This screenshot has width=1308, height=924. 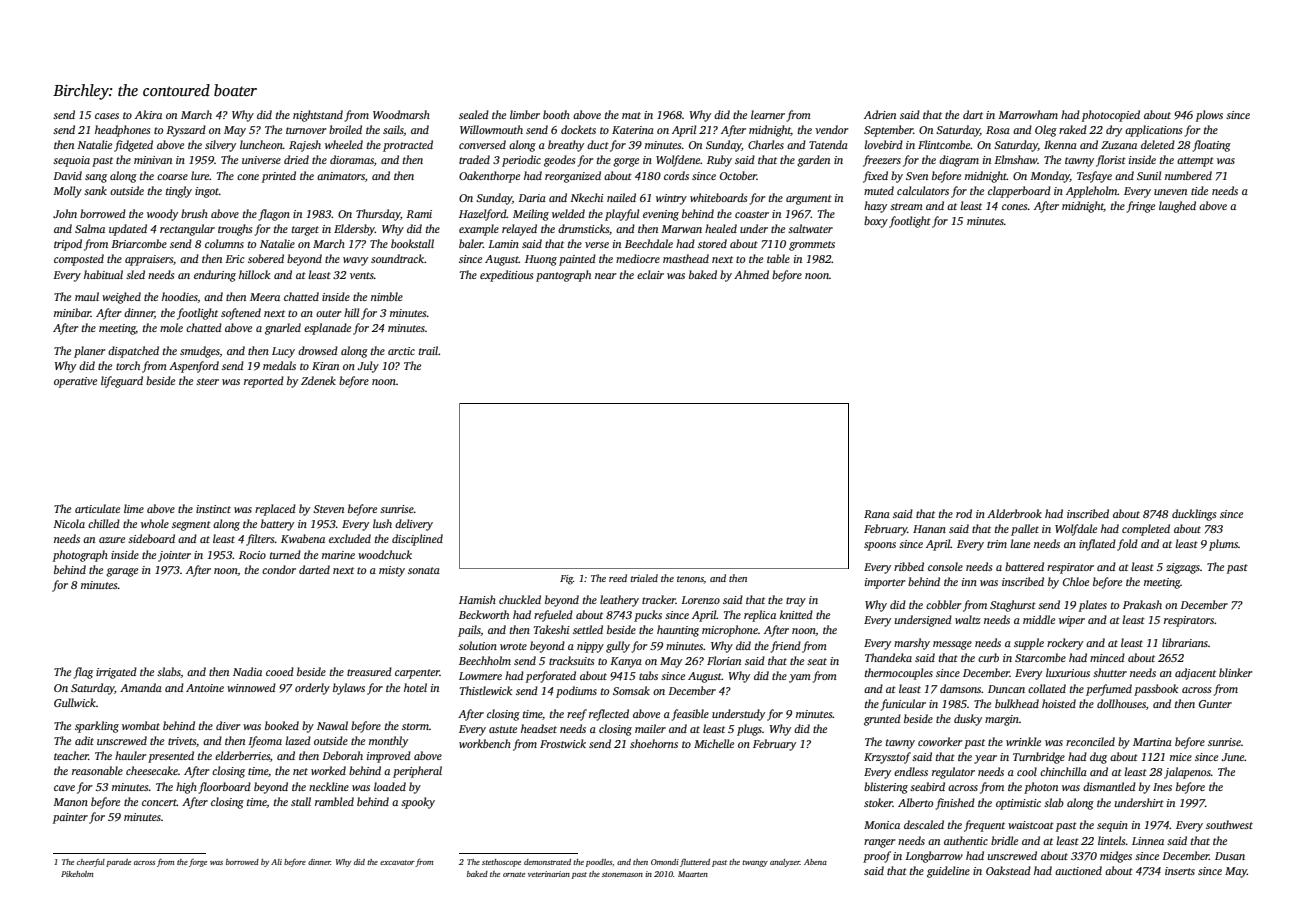 I want to click on stream, so click(x=906, y=206).
